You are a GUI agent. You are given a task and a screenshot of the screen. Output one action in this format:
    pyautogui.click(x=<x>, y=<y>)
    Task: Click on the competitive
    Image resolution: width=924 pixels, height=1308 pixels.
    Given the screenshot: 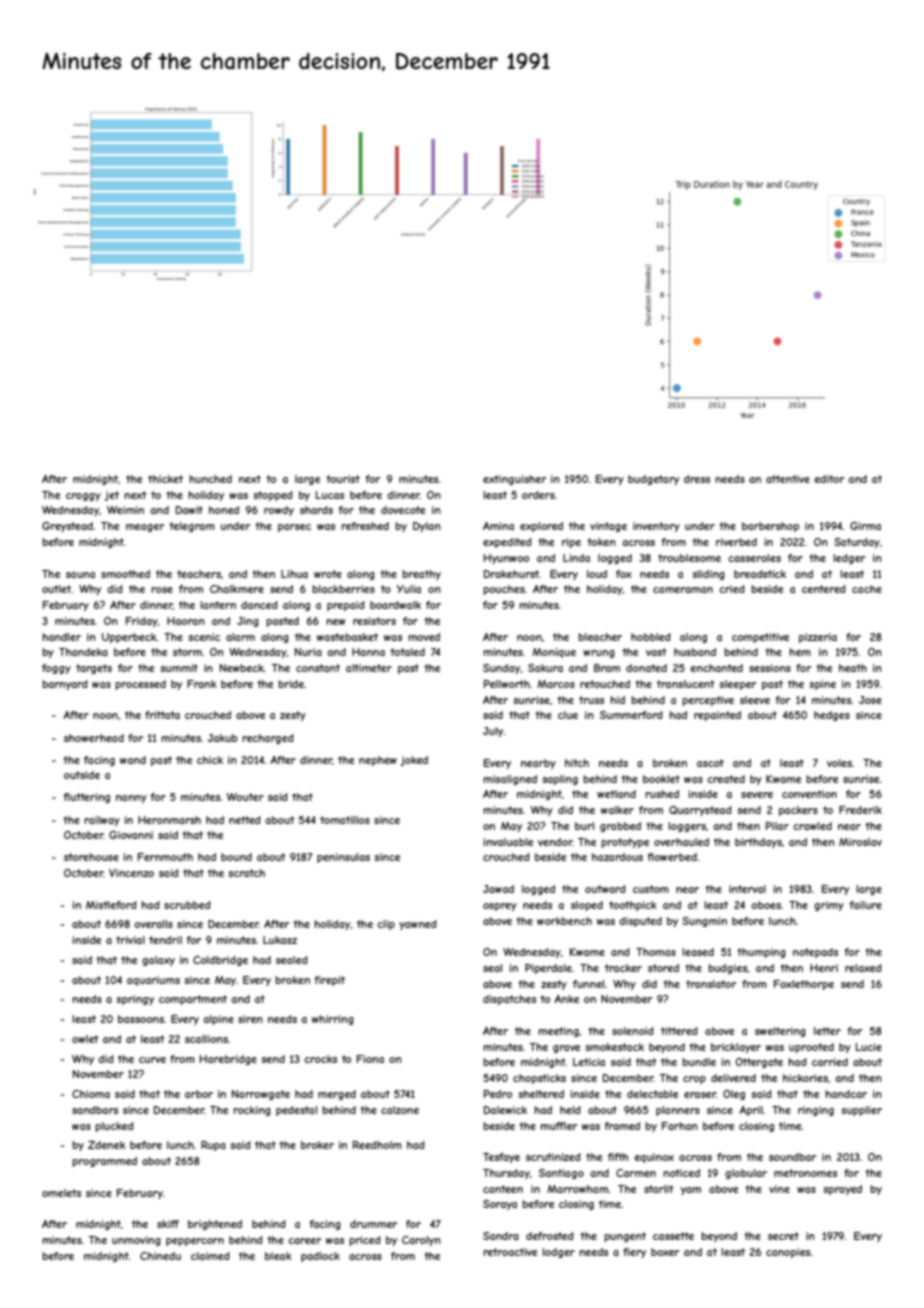 What is the action you would take?
    pyautogui.click(x=760, y=638)
